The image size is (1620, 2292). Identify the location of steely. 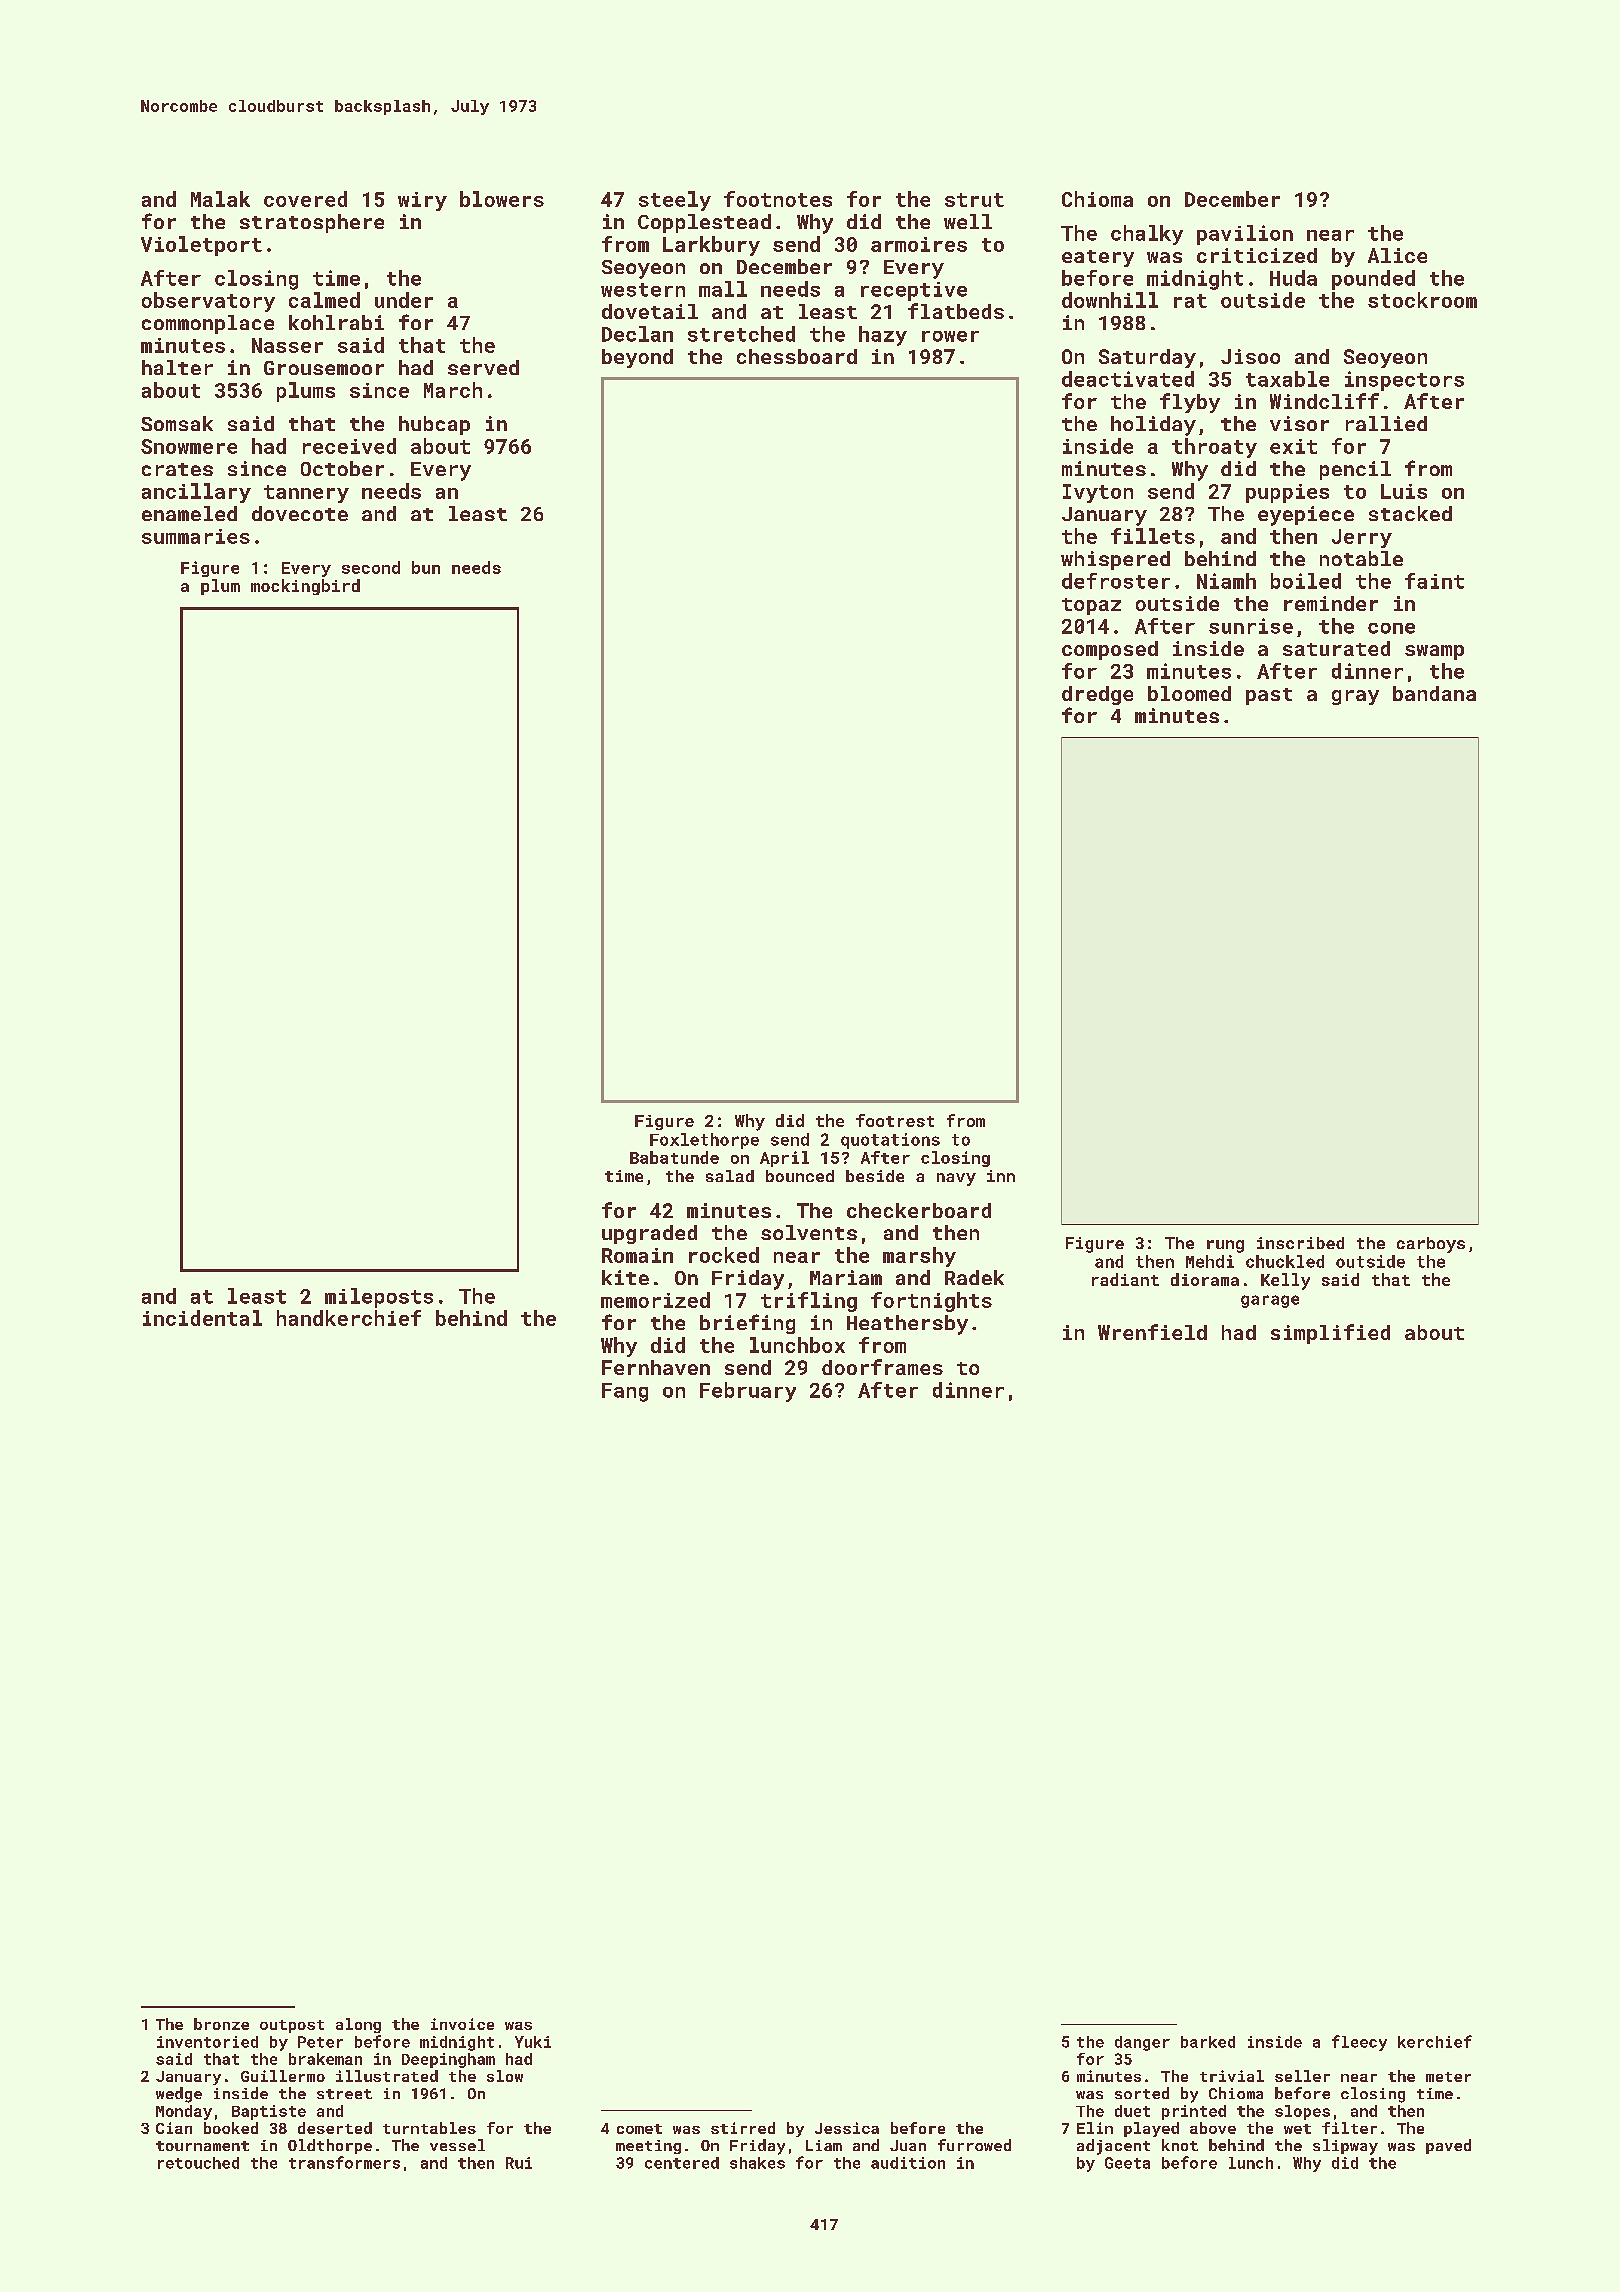
(675, 201).
